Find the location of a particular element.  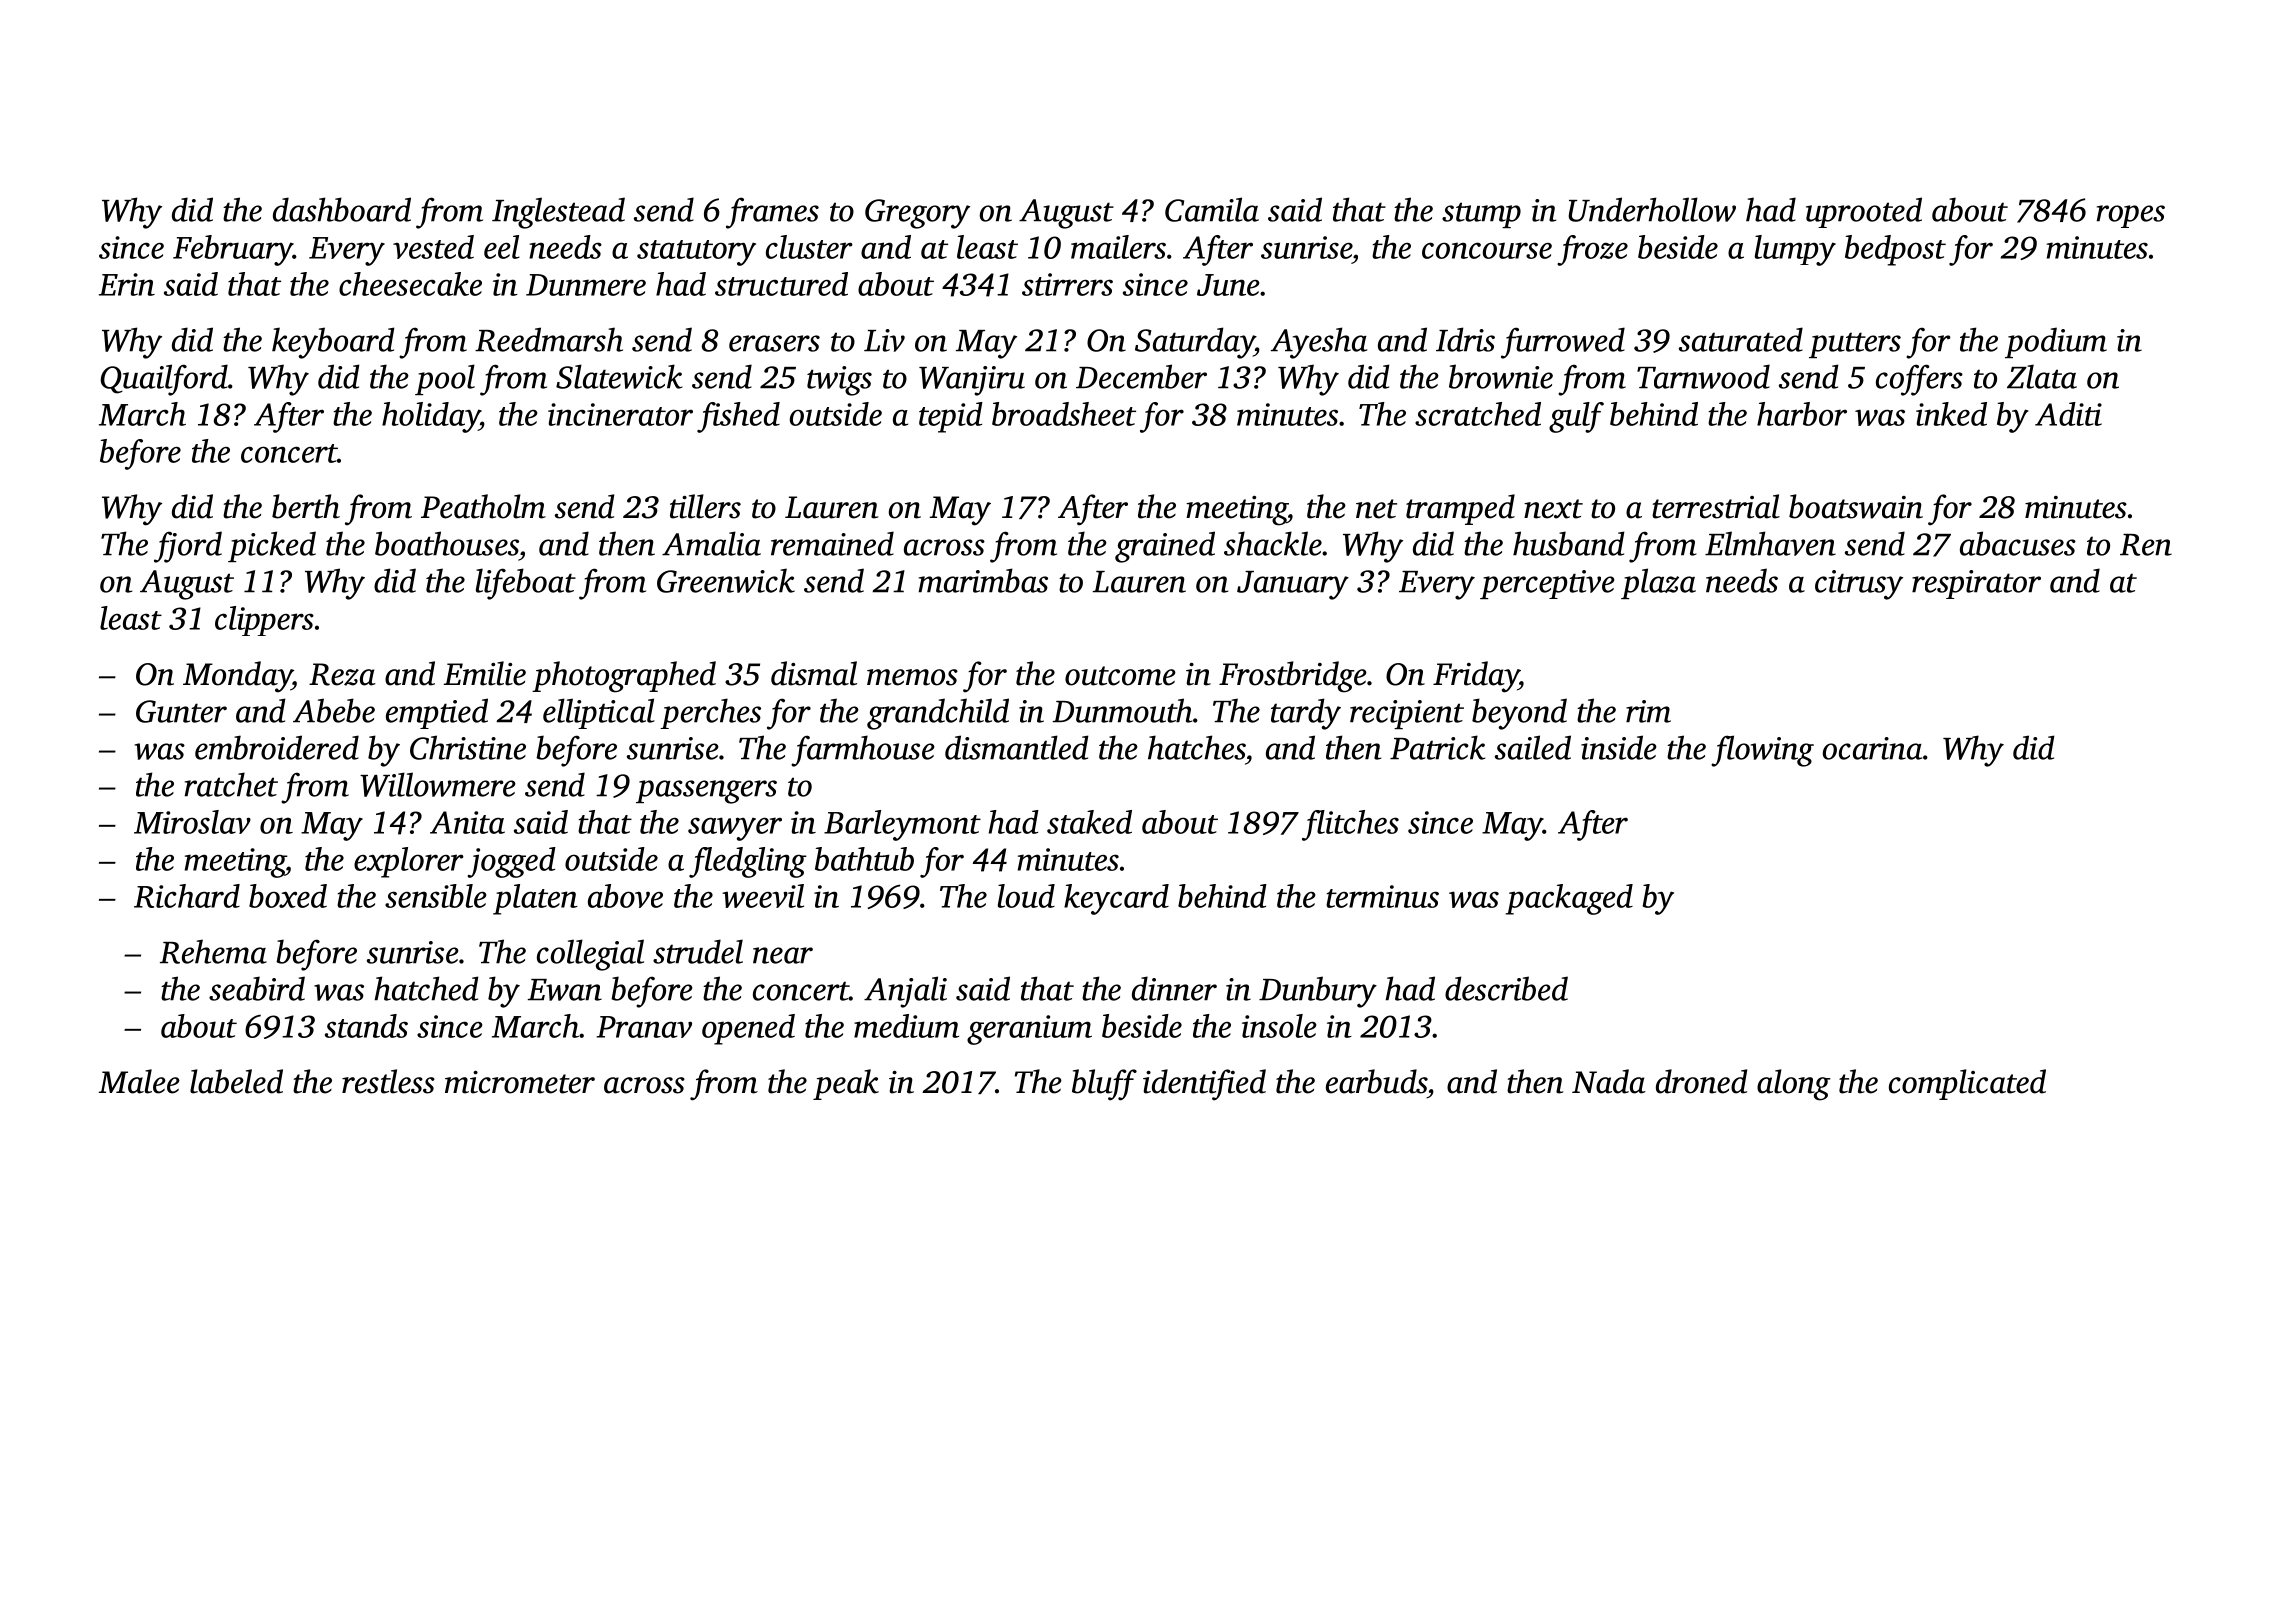

Gregory is located at coordinates (917, 214).
